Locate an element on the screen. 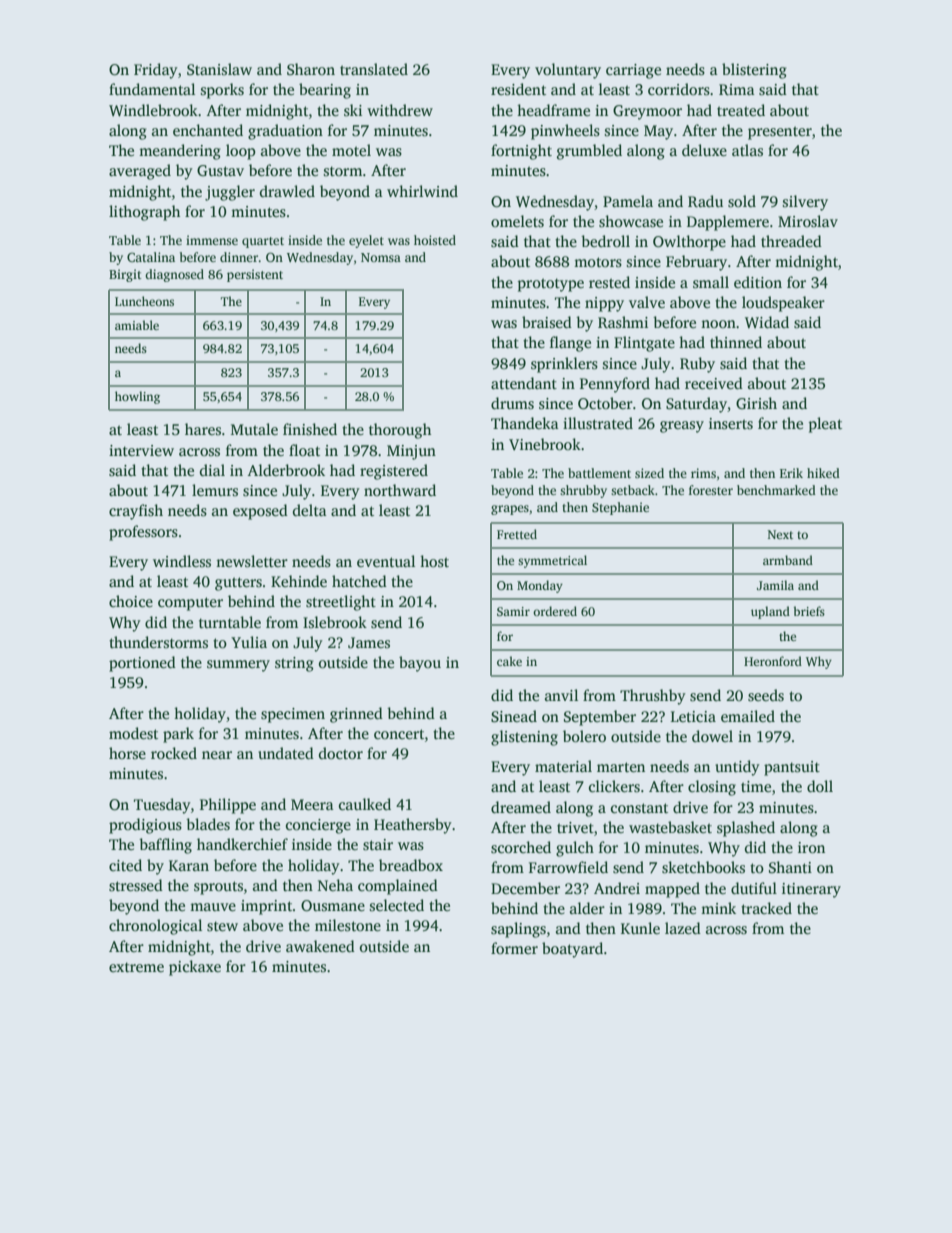  Girish is located at coordinates (756, 403).
